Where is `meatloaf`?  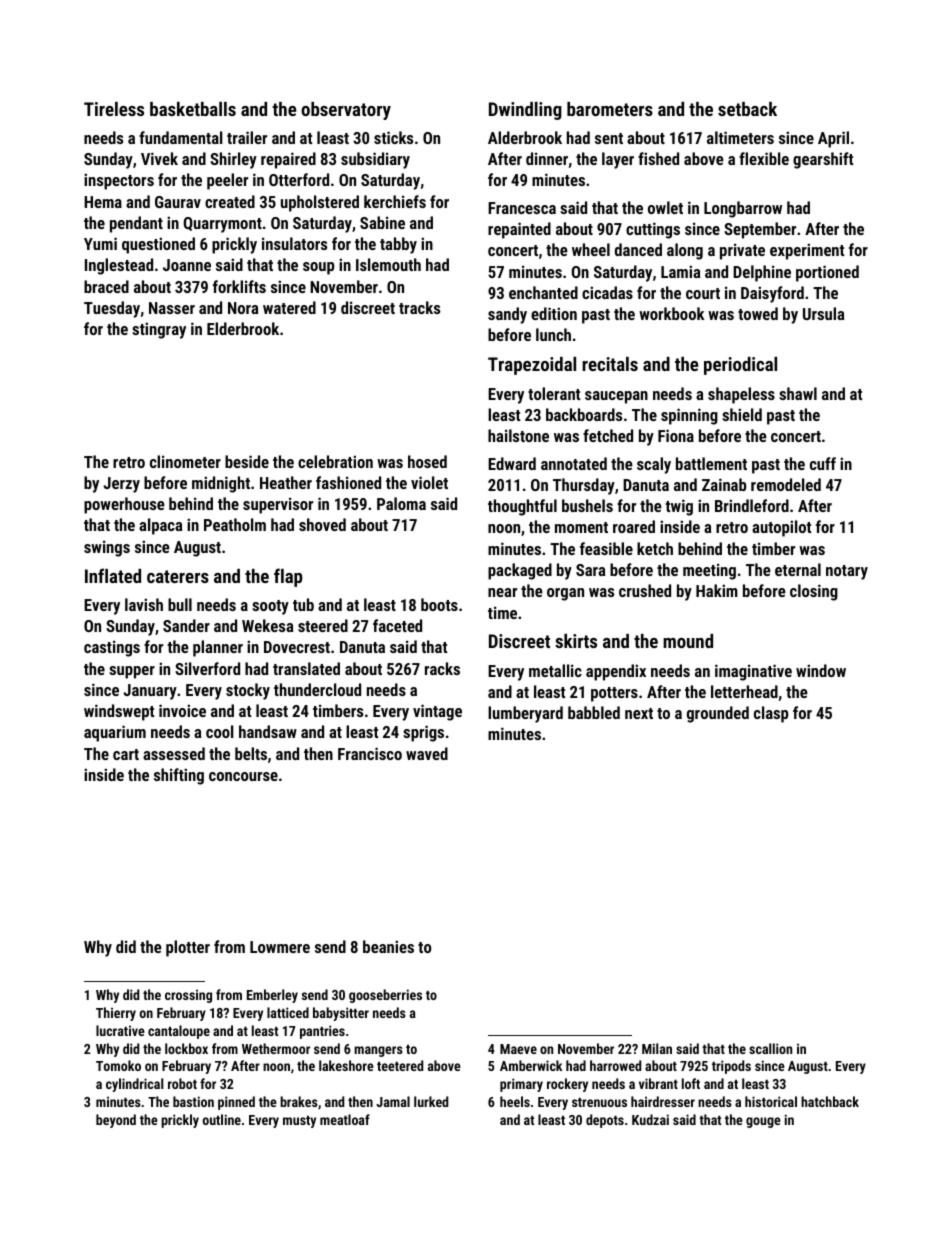 meatloaf is located at coordinates (345, 1119).
